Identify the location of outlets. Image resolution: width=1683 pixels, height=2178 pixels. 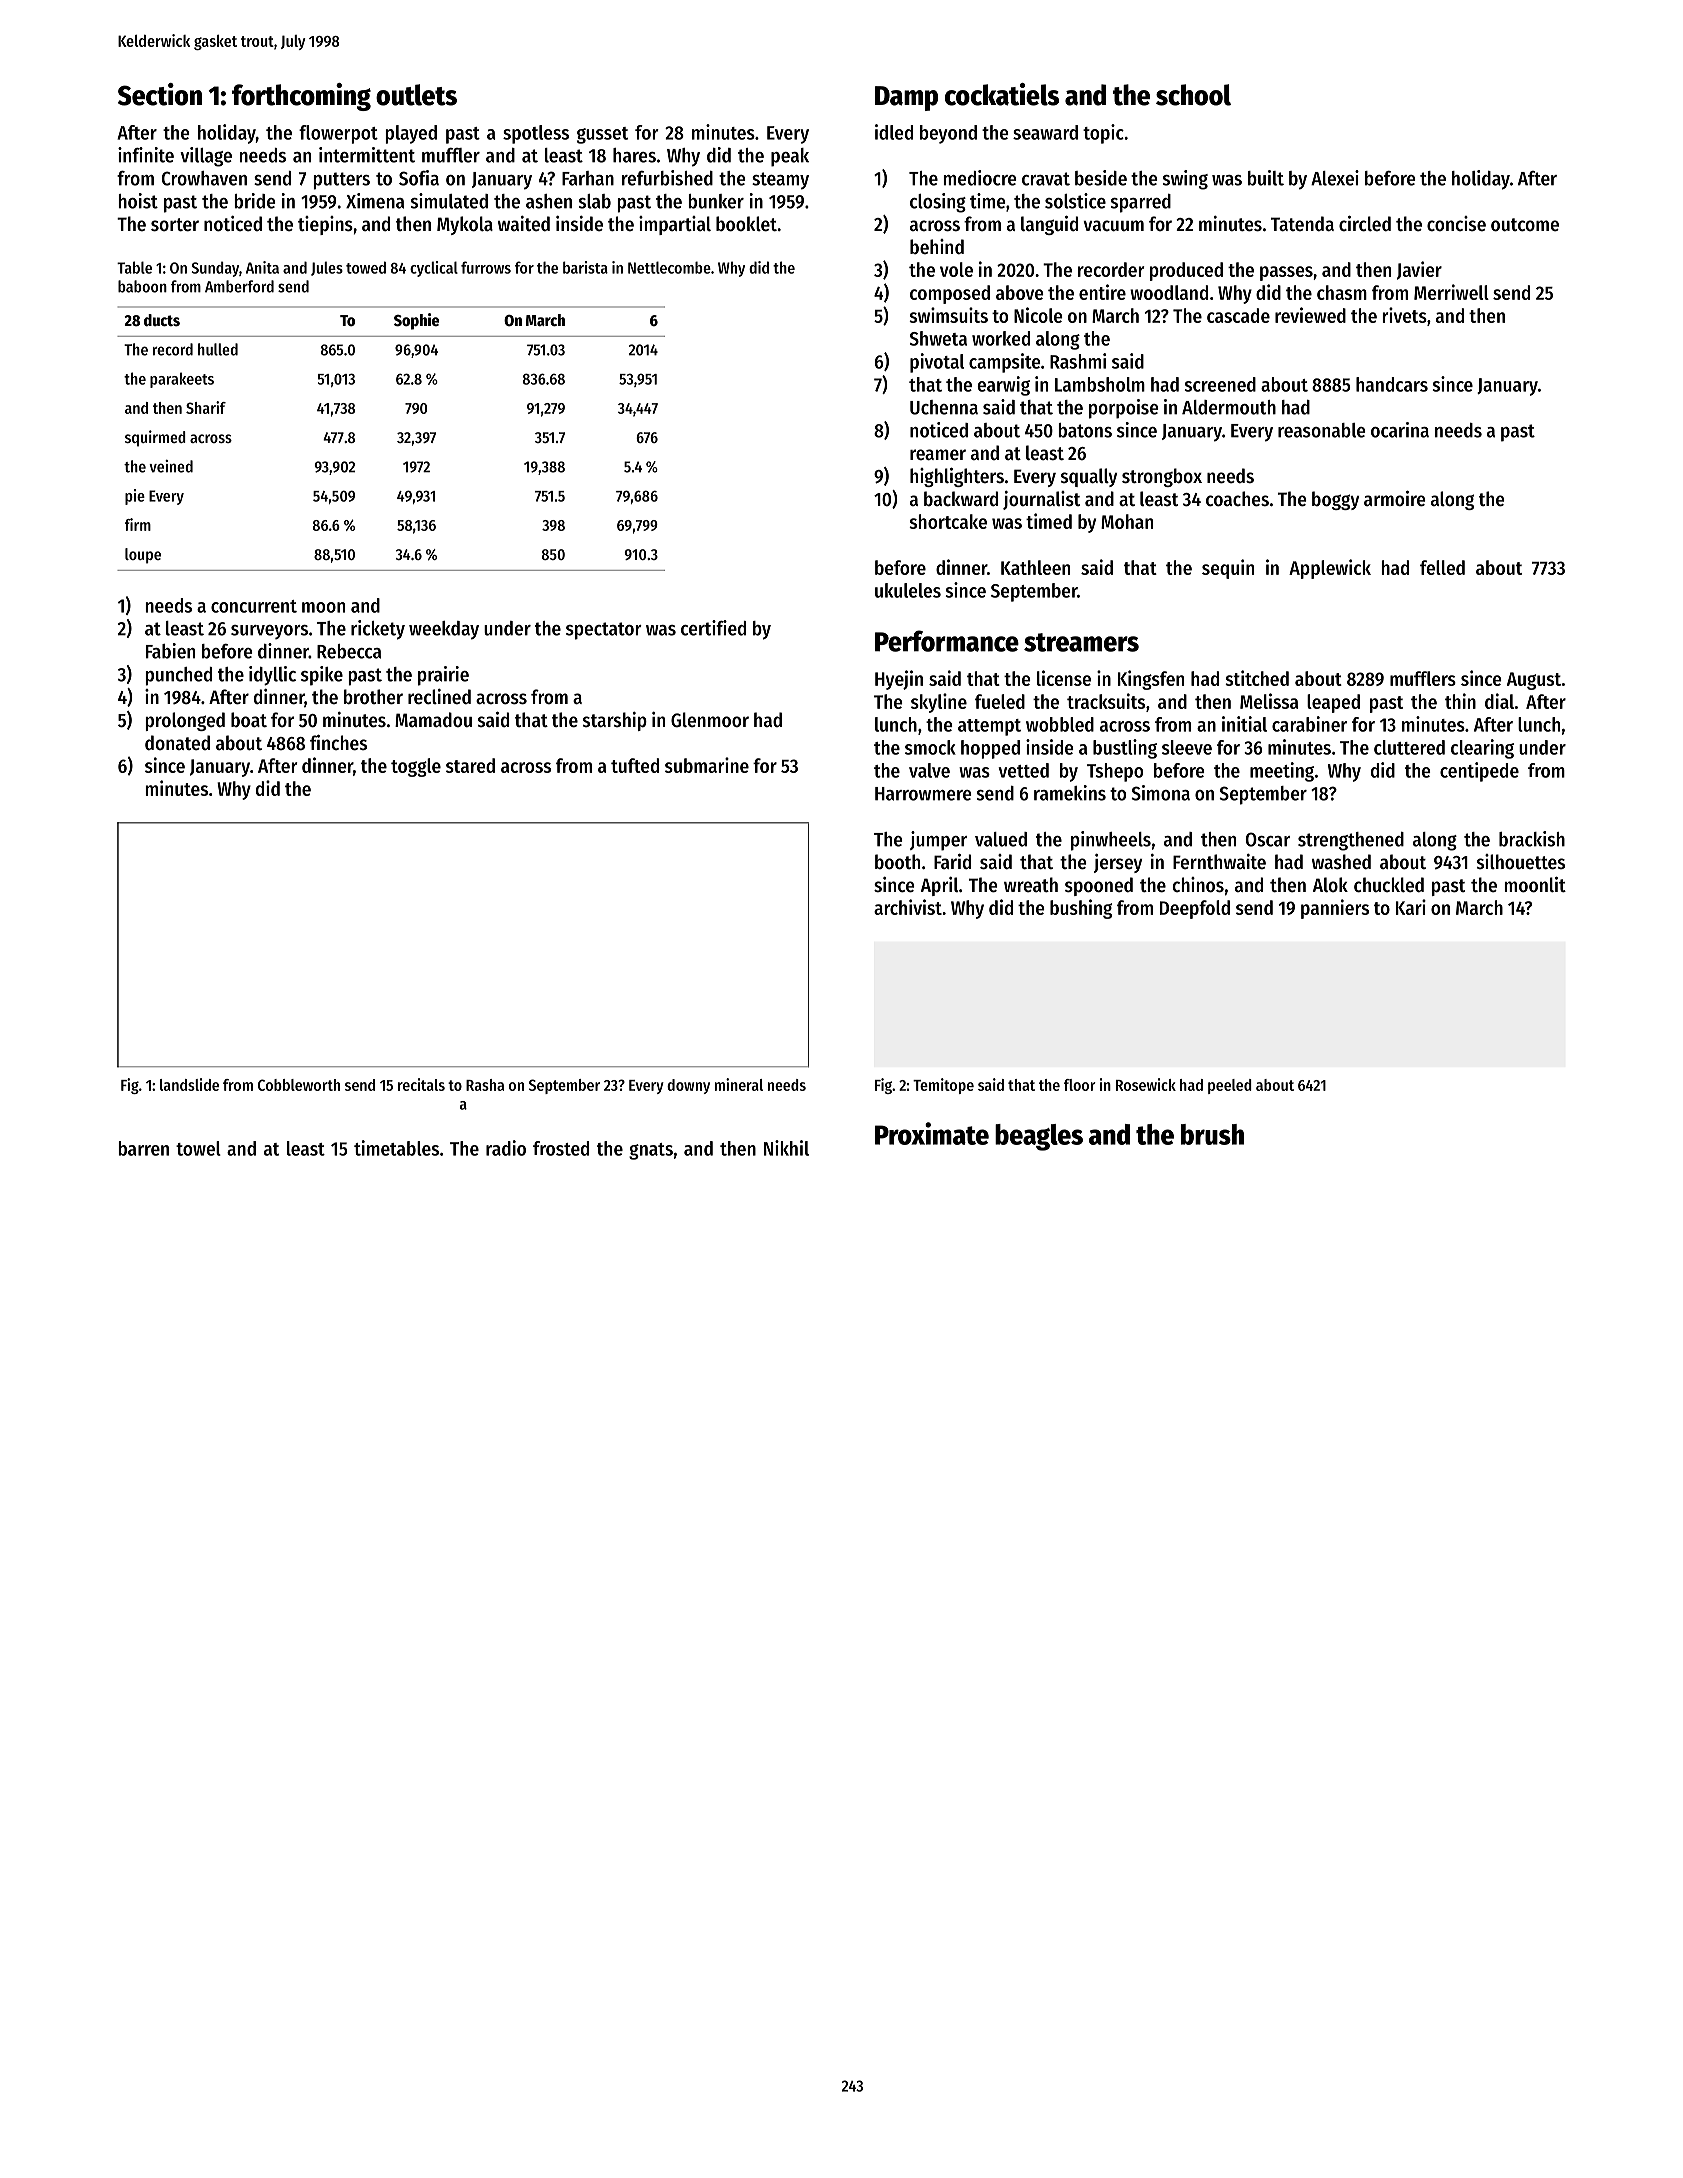
(416, 95).
